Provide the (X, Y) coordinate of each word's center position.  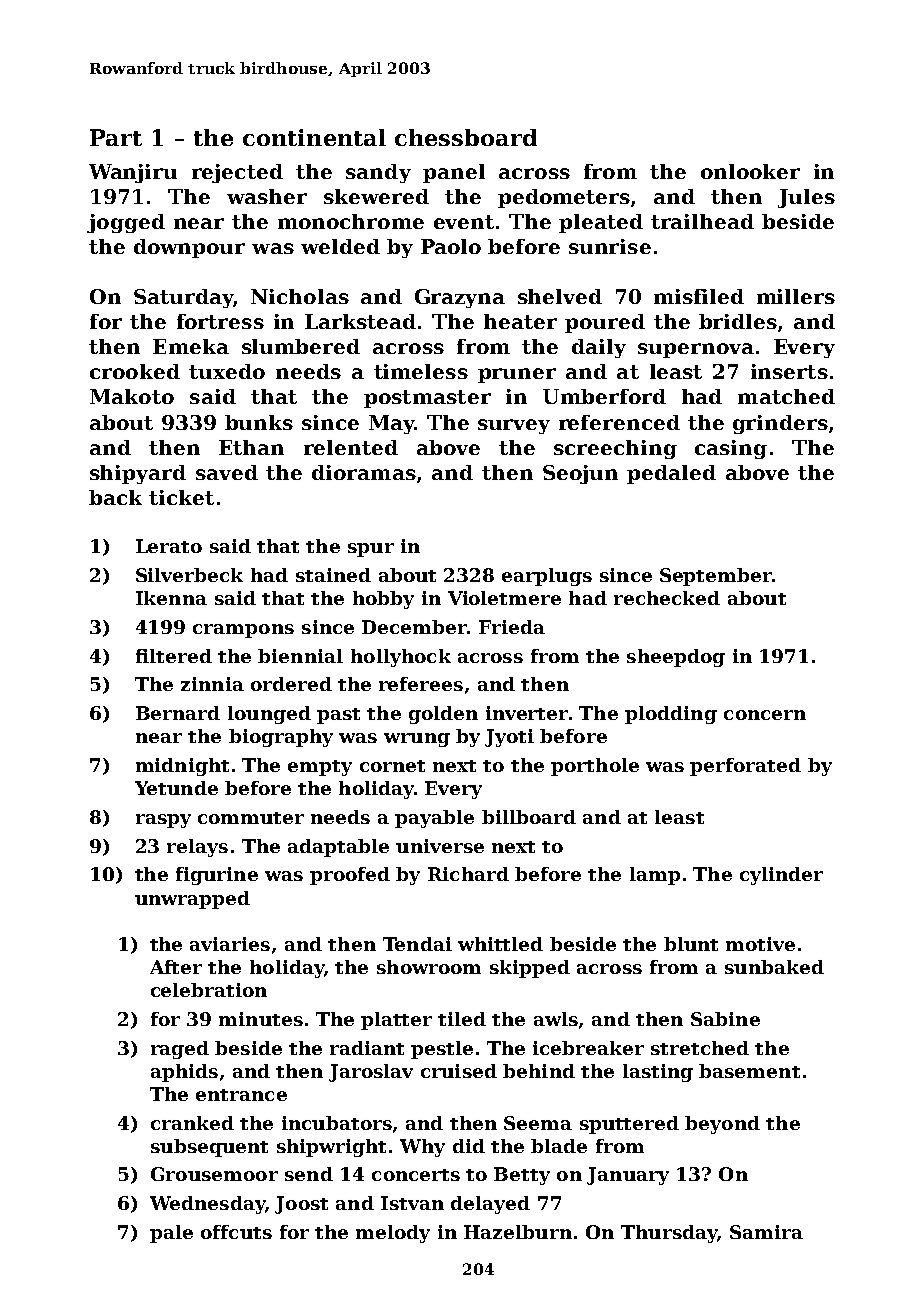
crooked (135, 371)
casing (731, 449)
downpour (189, 248)
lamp (655, 876)
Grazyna (460, 298)
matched (786, 396)
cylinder (781, 876)
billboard (529, 817)
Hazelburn (518, 1232)
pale (171, 1234)
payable (434, 819)
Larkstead (360, 321)
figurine (217, 876)
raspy (163, 821)
